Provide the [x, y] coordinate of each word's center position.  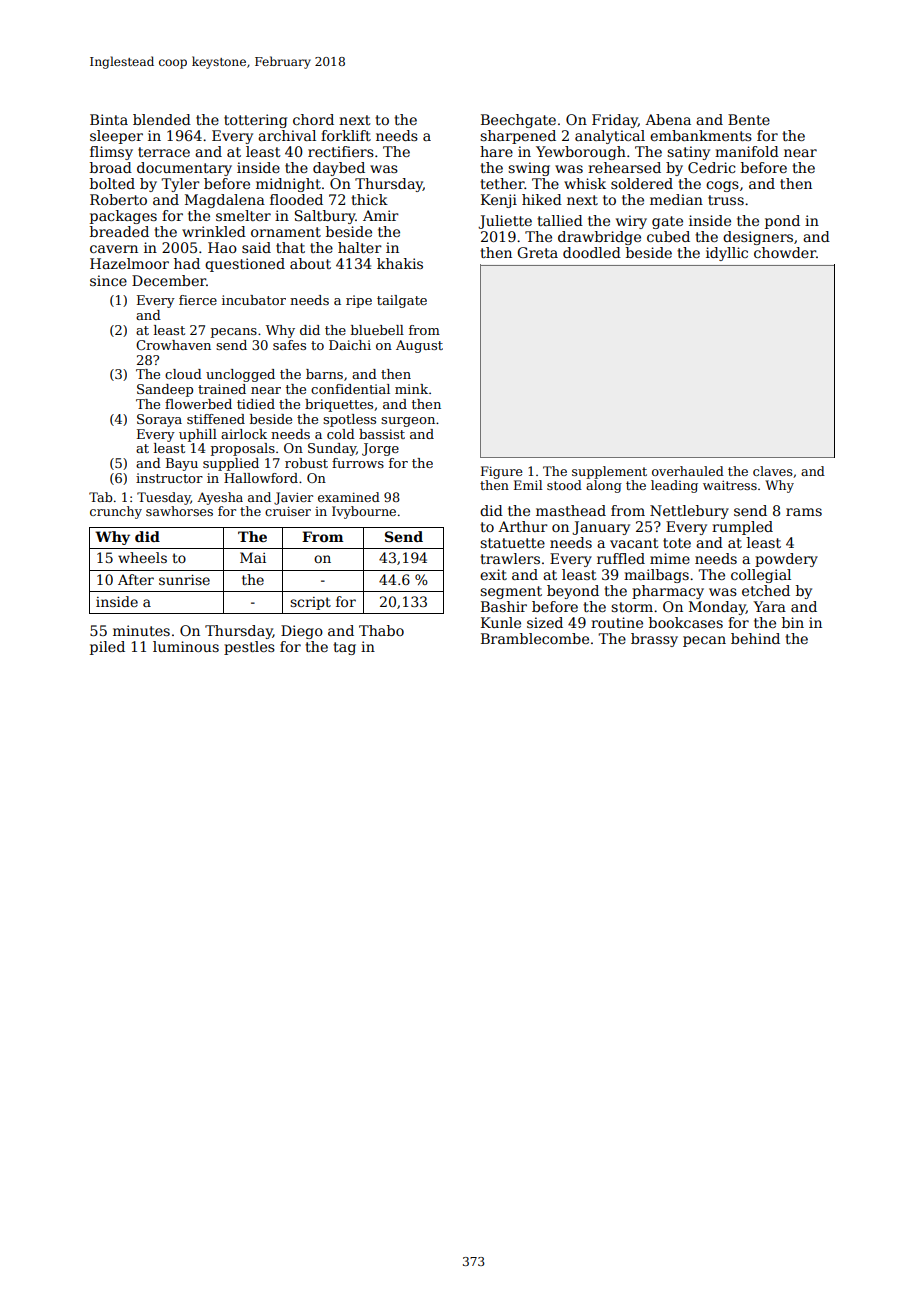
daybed [339, 169]
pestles [249, 648]
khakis [400, 263]
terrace [164, 152]
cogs [722, 186]
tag [344, 648]
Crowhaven [173, 345]
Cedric [711, 167]
